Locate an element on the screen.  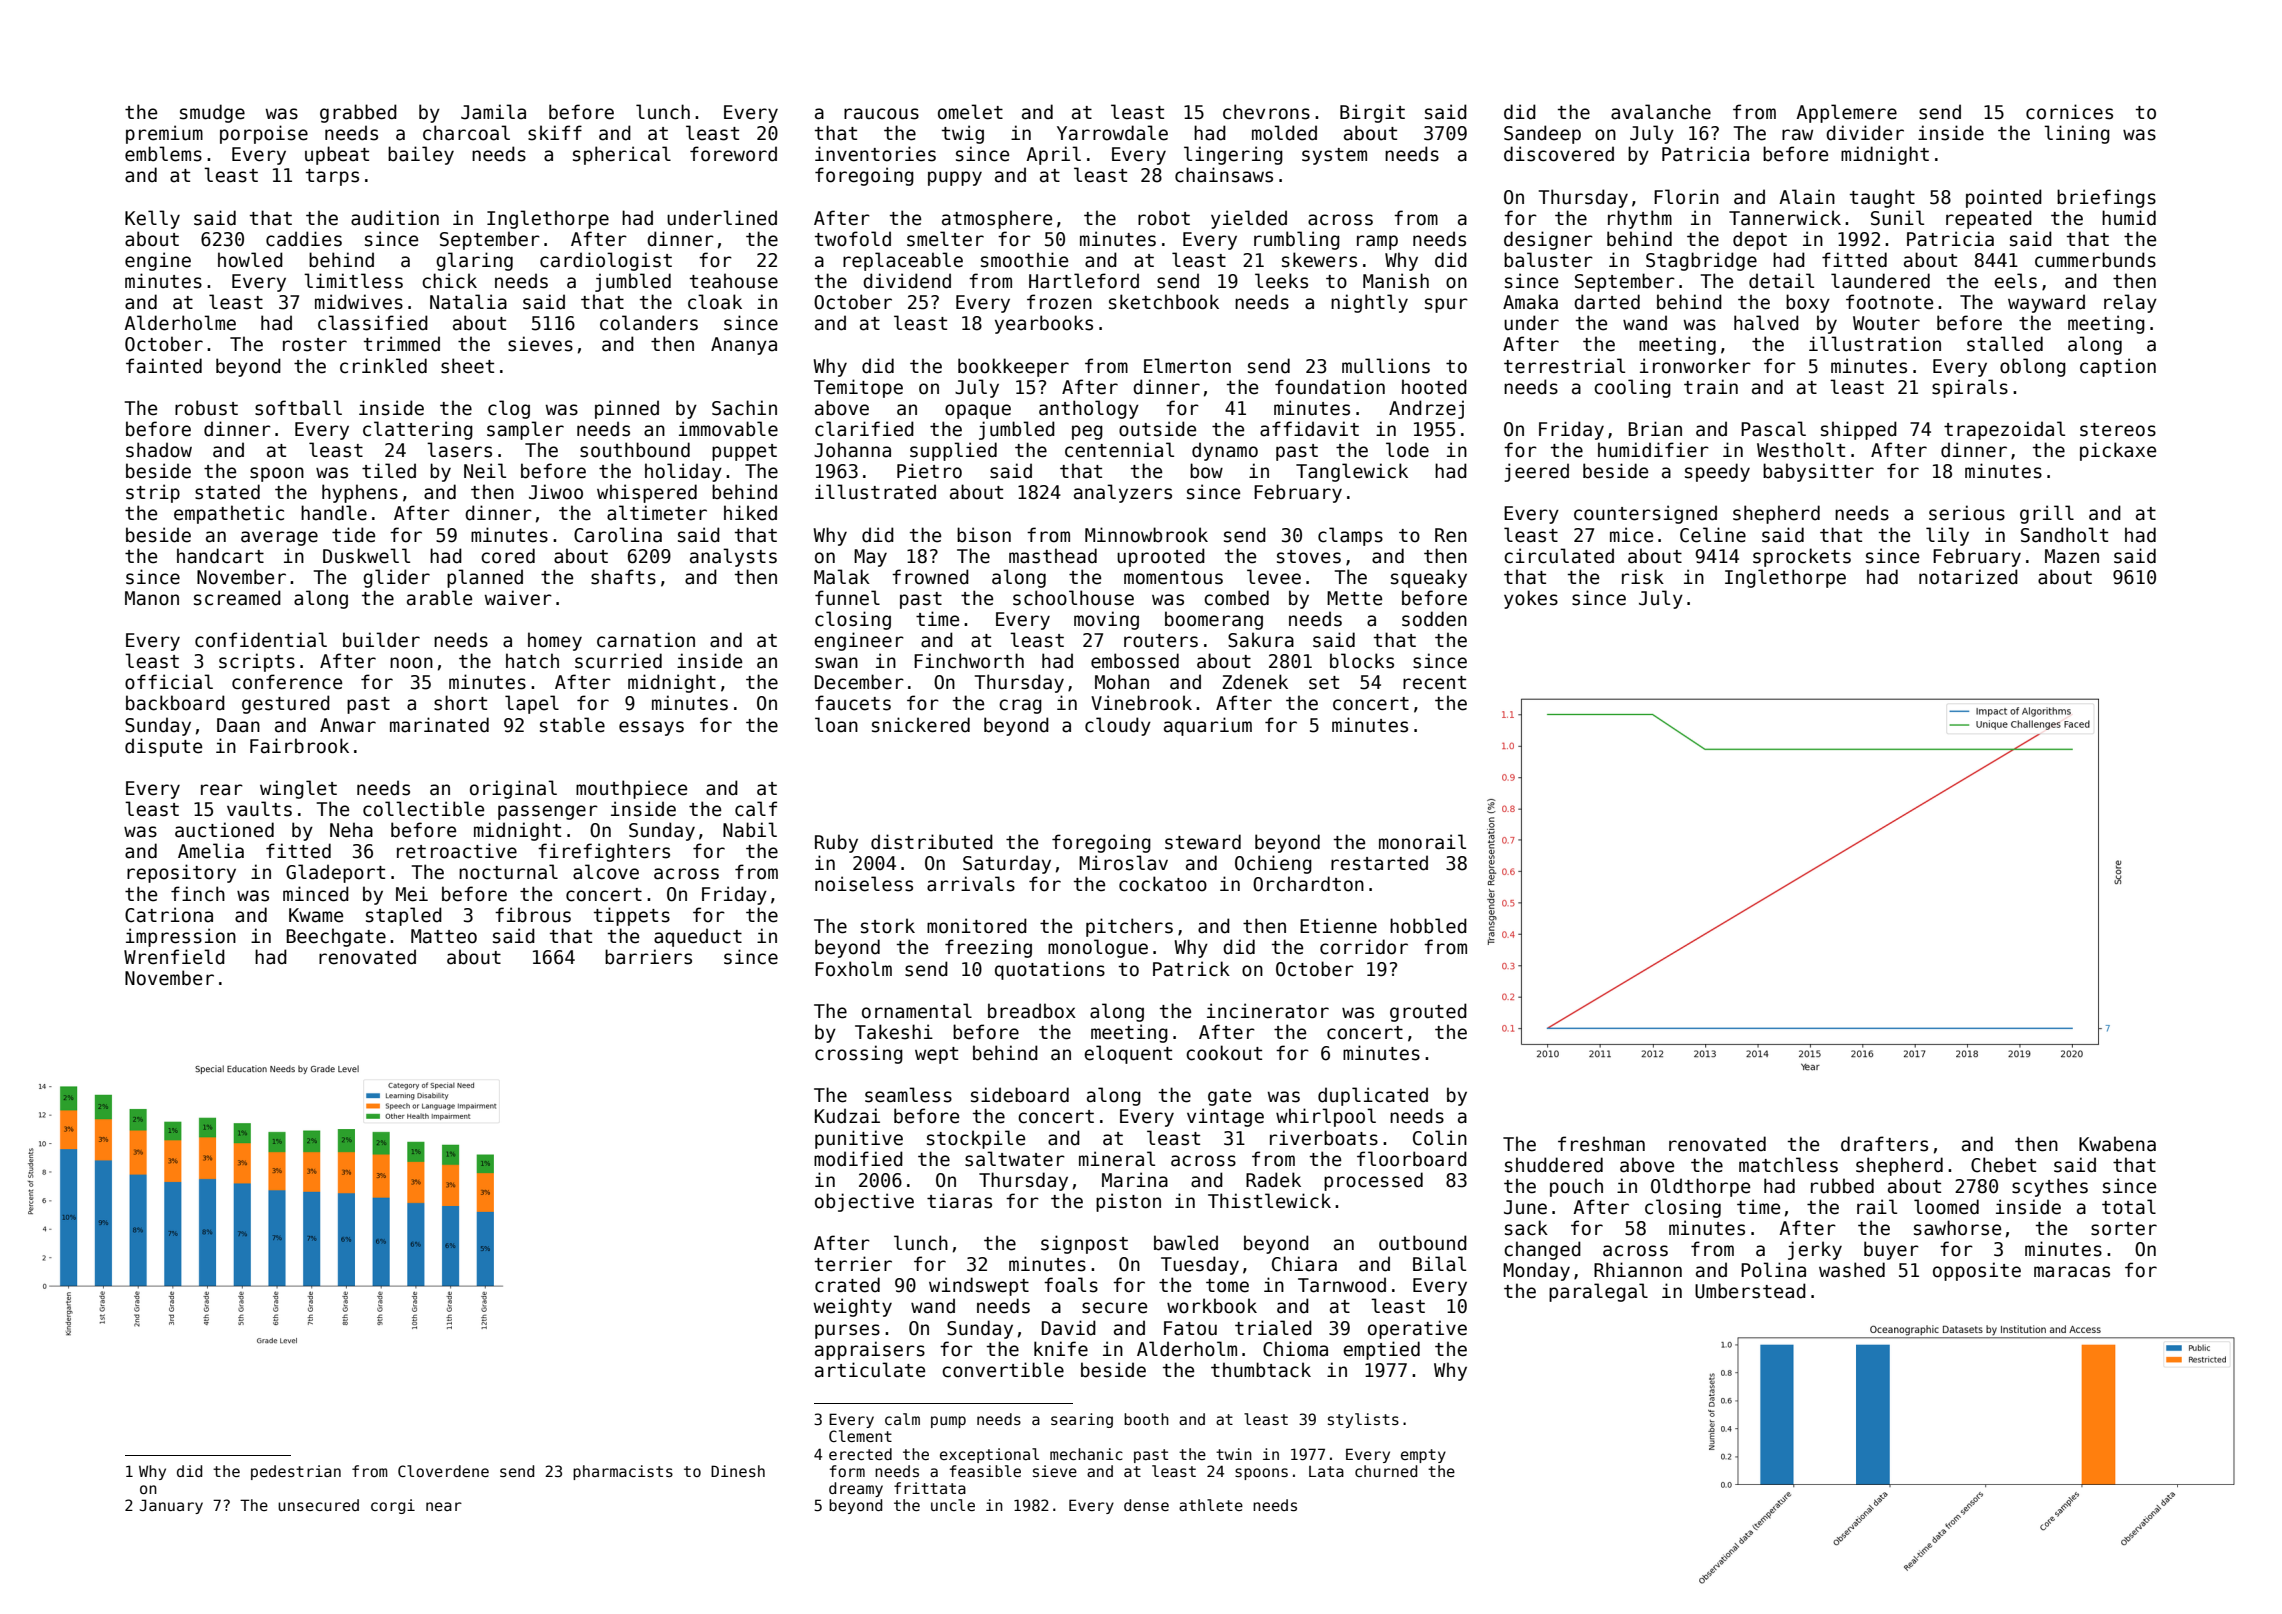
dreamy is located at coordinates (856, 1489).
